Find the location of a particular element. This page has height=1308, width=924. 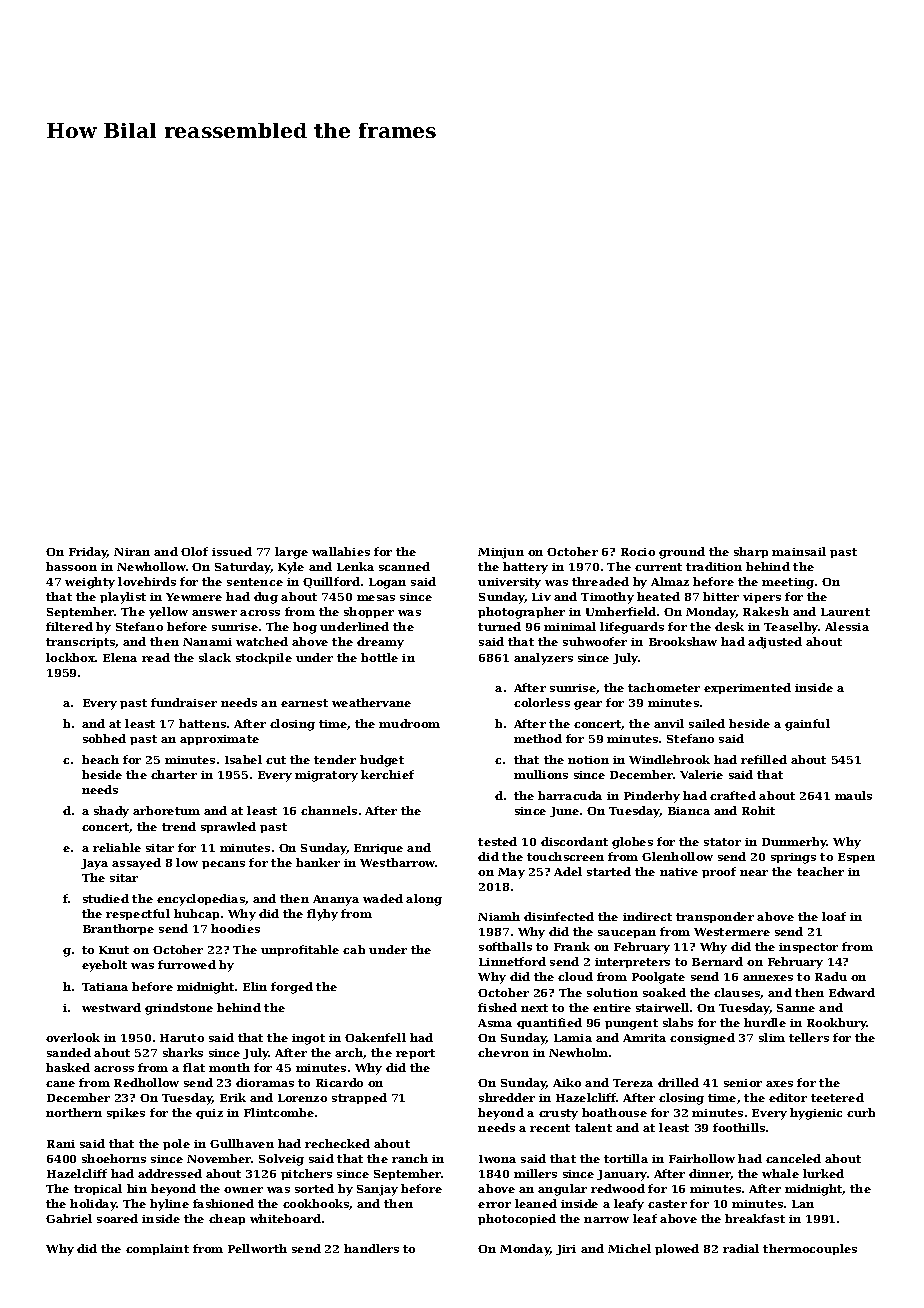

mesas is located at coordinates (376, 598).
